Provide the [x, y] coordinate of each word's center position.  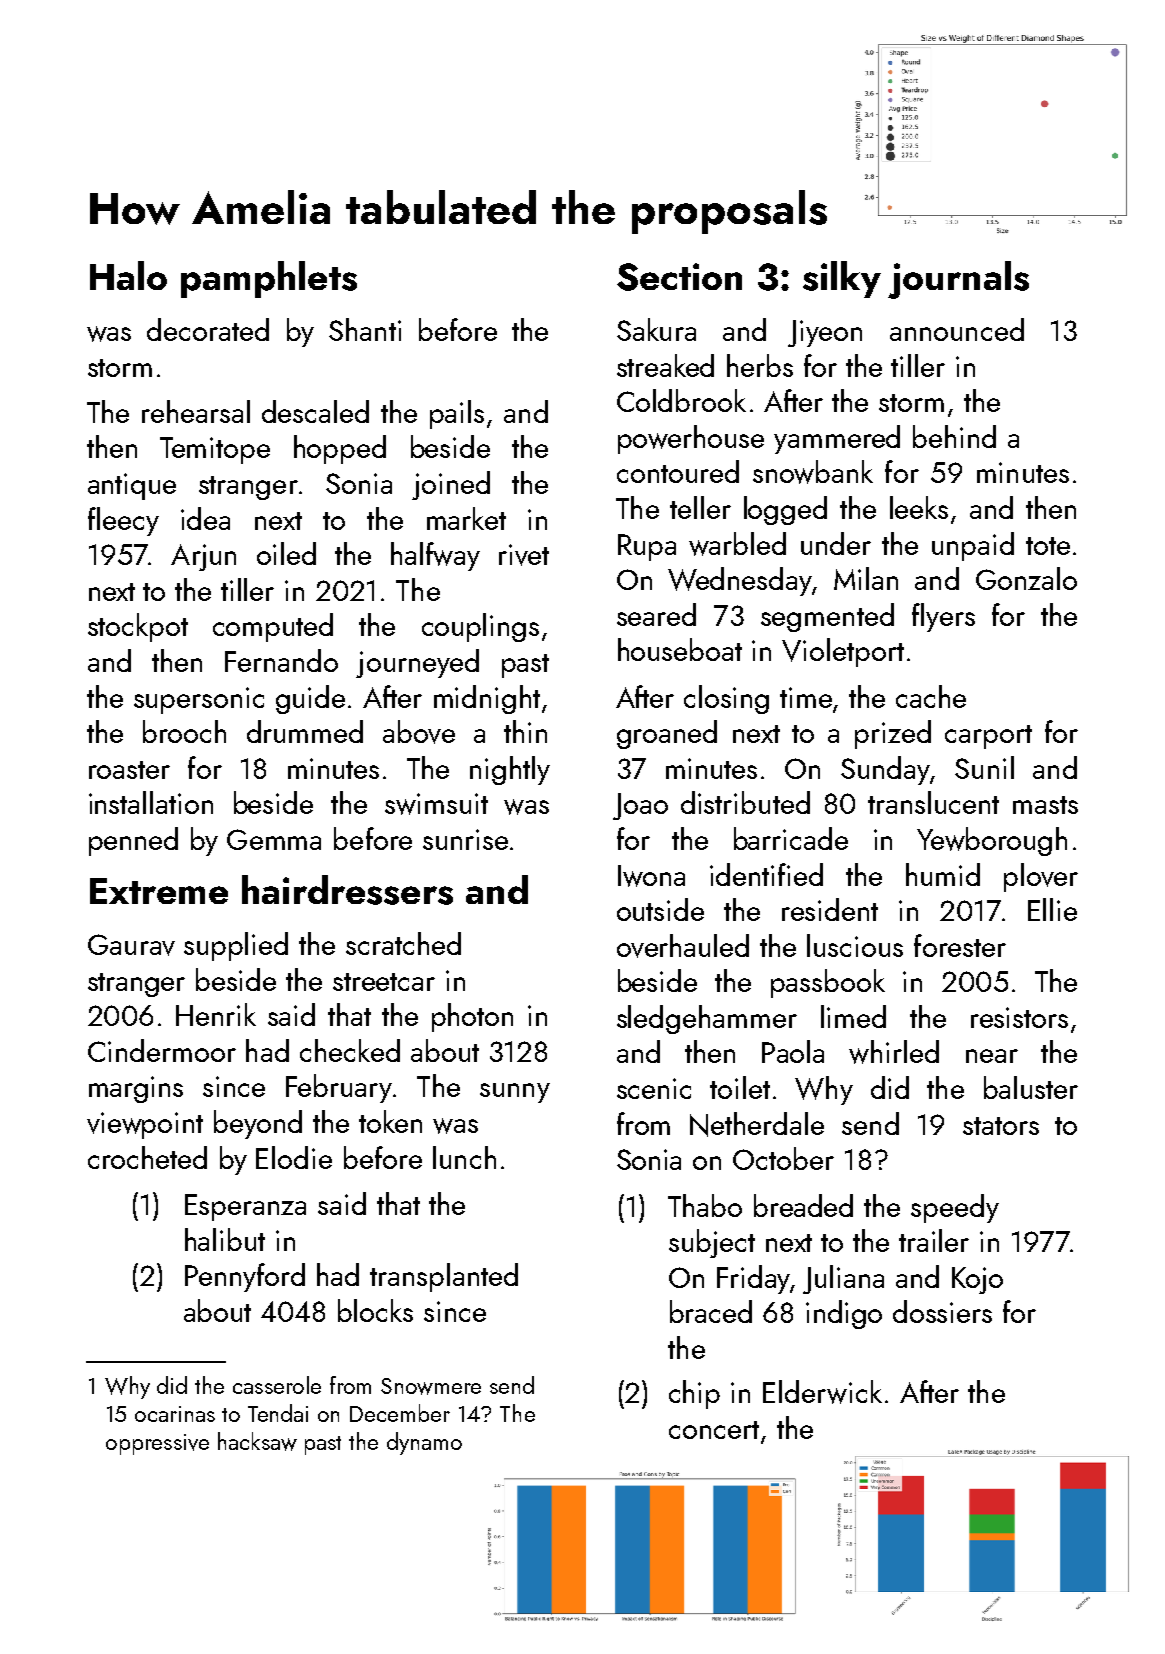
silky [842, 279]
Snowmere [431, 1386]
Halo [128, 275]
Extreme [159, 891]
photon [472, 1017]
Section [679, 277]
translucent [933, 802]
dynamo [424, 1443]
